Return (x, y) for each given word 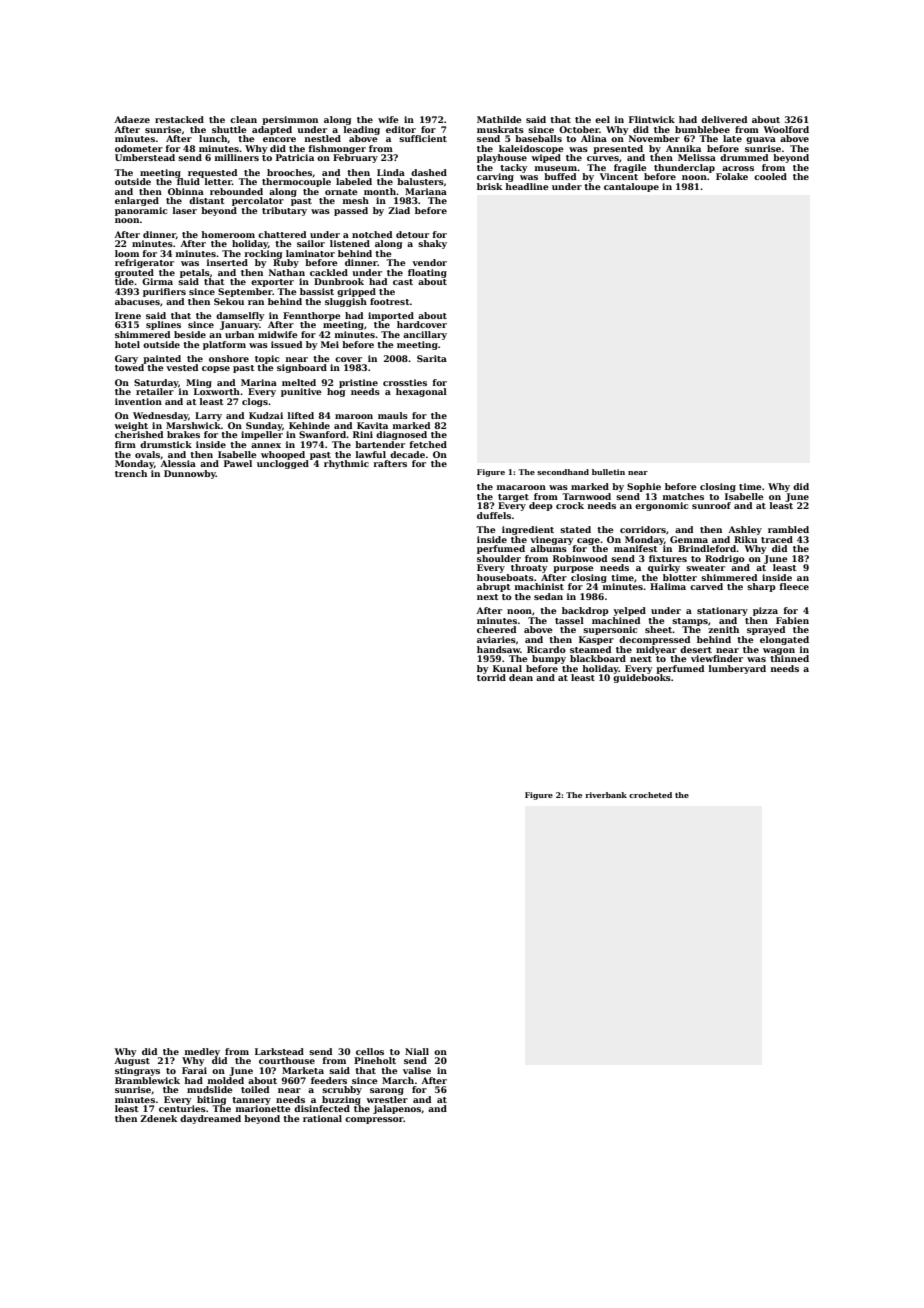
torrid (491, 677)
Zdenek (158, 1118)
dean (521, 677)
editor (401, 129)
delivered (724, 119)
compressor (374, 1120)
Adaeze (132, 119)
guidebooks (642, 678)
